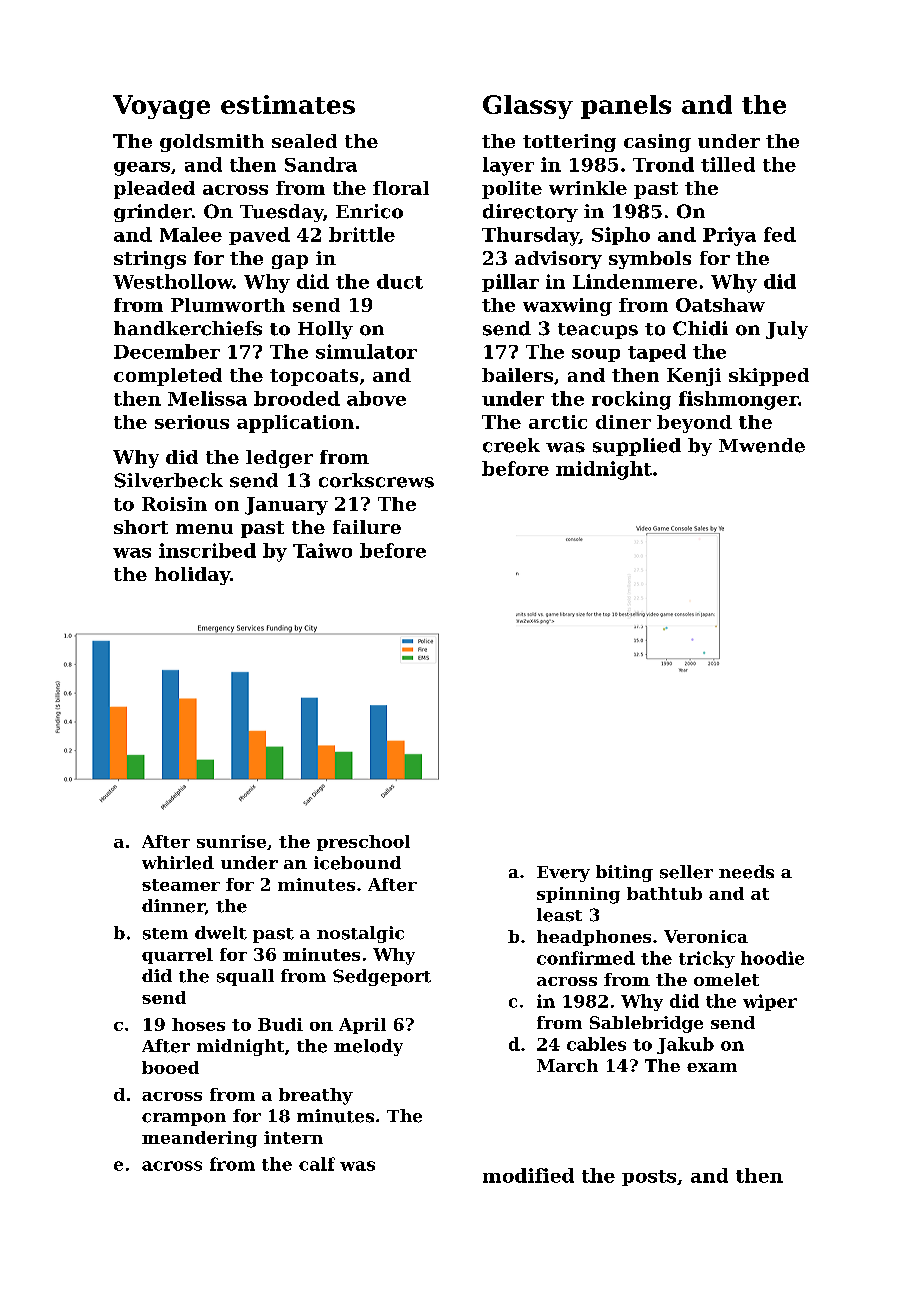 This screenshot has width=924, height=1311. I want to click on Glassy, so click(528, 107).
